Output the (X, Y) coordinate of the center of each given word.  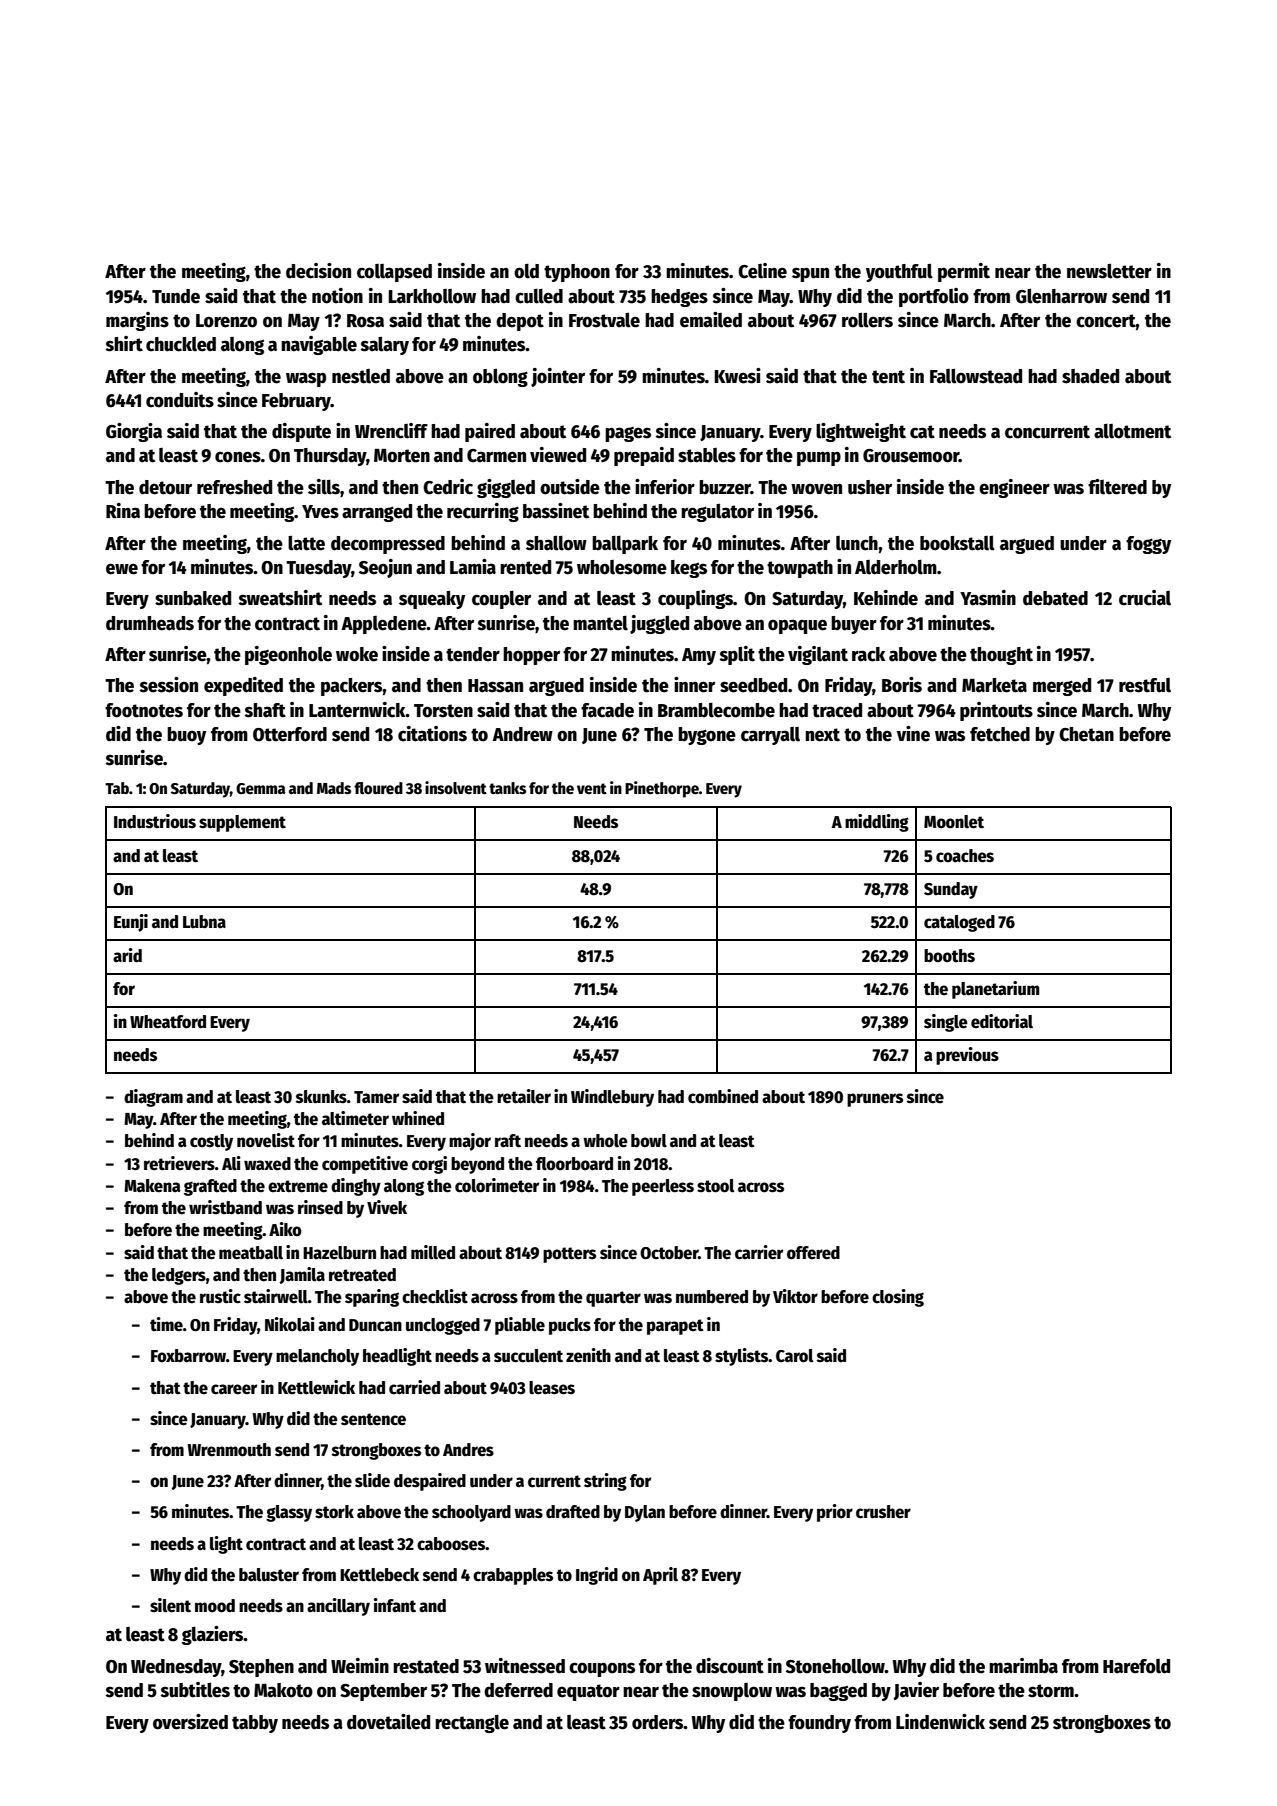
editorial (1002, 1021)
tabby (255, 1724)
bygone (707, 736)
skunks (321, 1097)
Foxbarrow (188, 1356)
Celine (762, 271)
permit (964, 272)
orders (658, 1722)
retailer (524, 1096)
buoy (186, 736)
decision (318, 271)
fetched (1000, 734)
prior (835, 1513)
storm (1051, 1691)
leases (552, 1388)
